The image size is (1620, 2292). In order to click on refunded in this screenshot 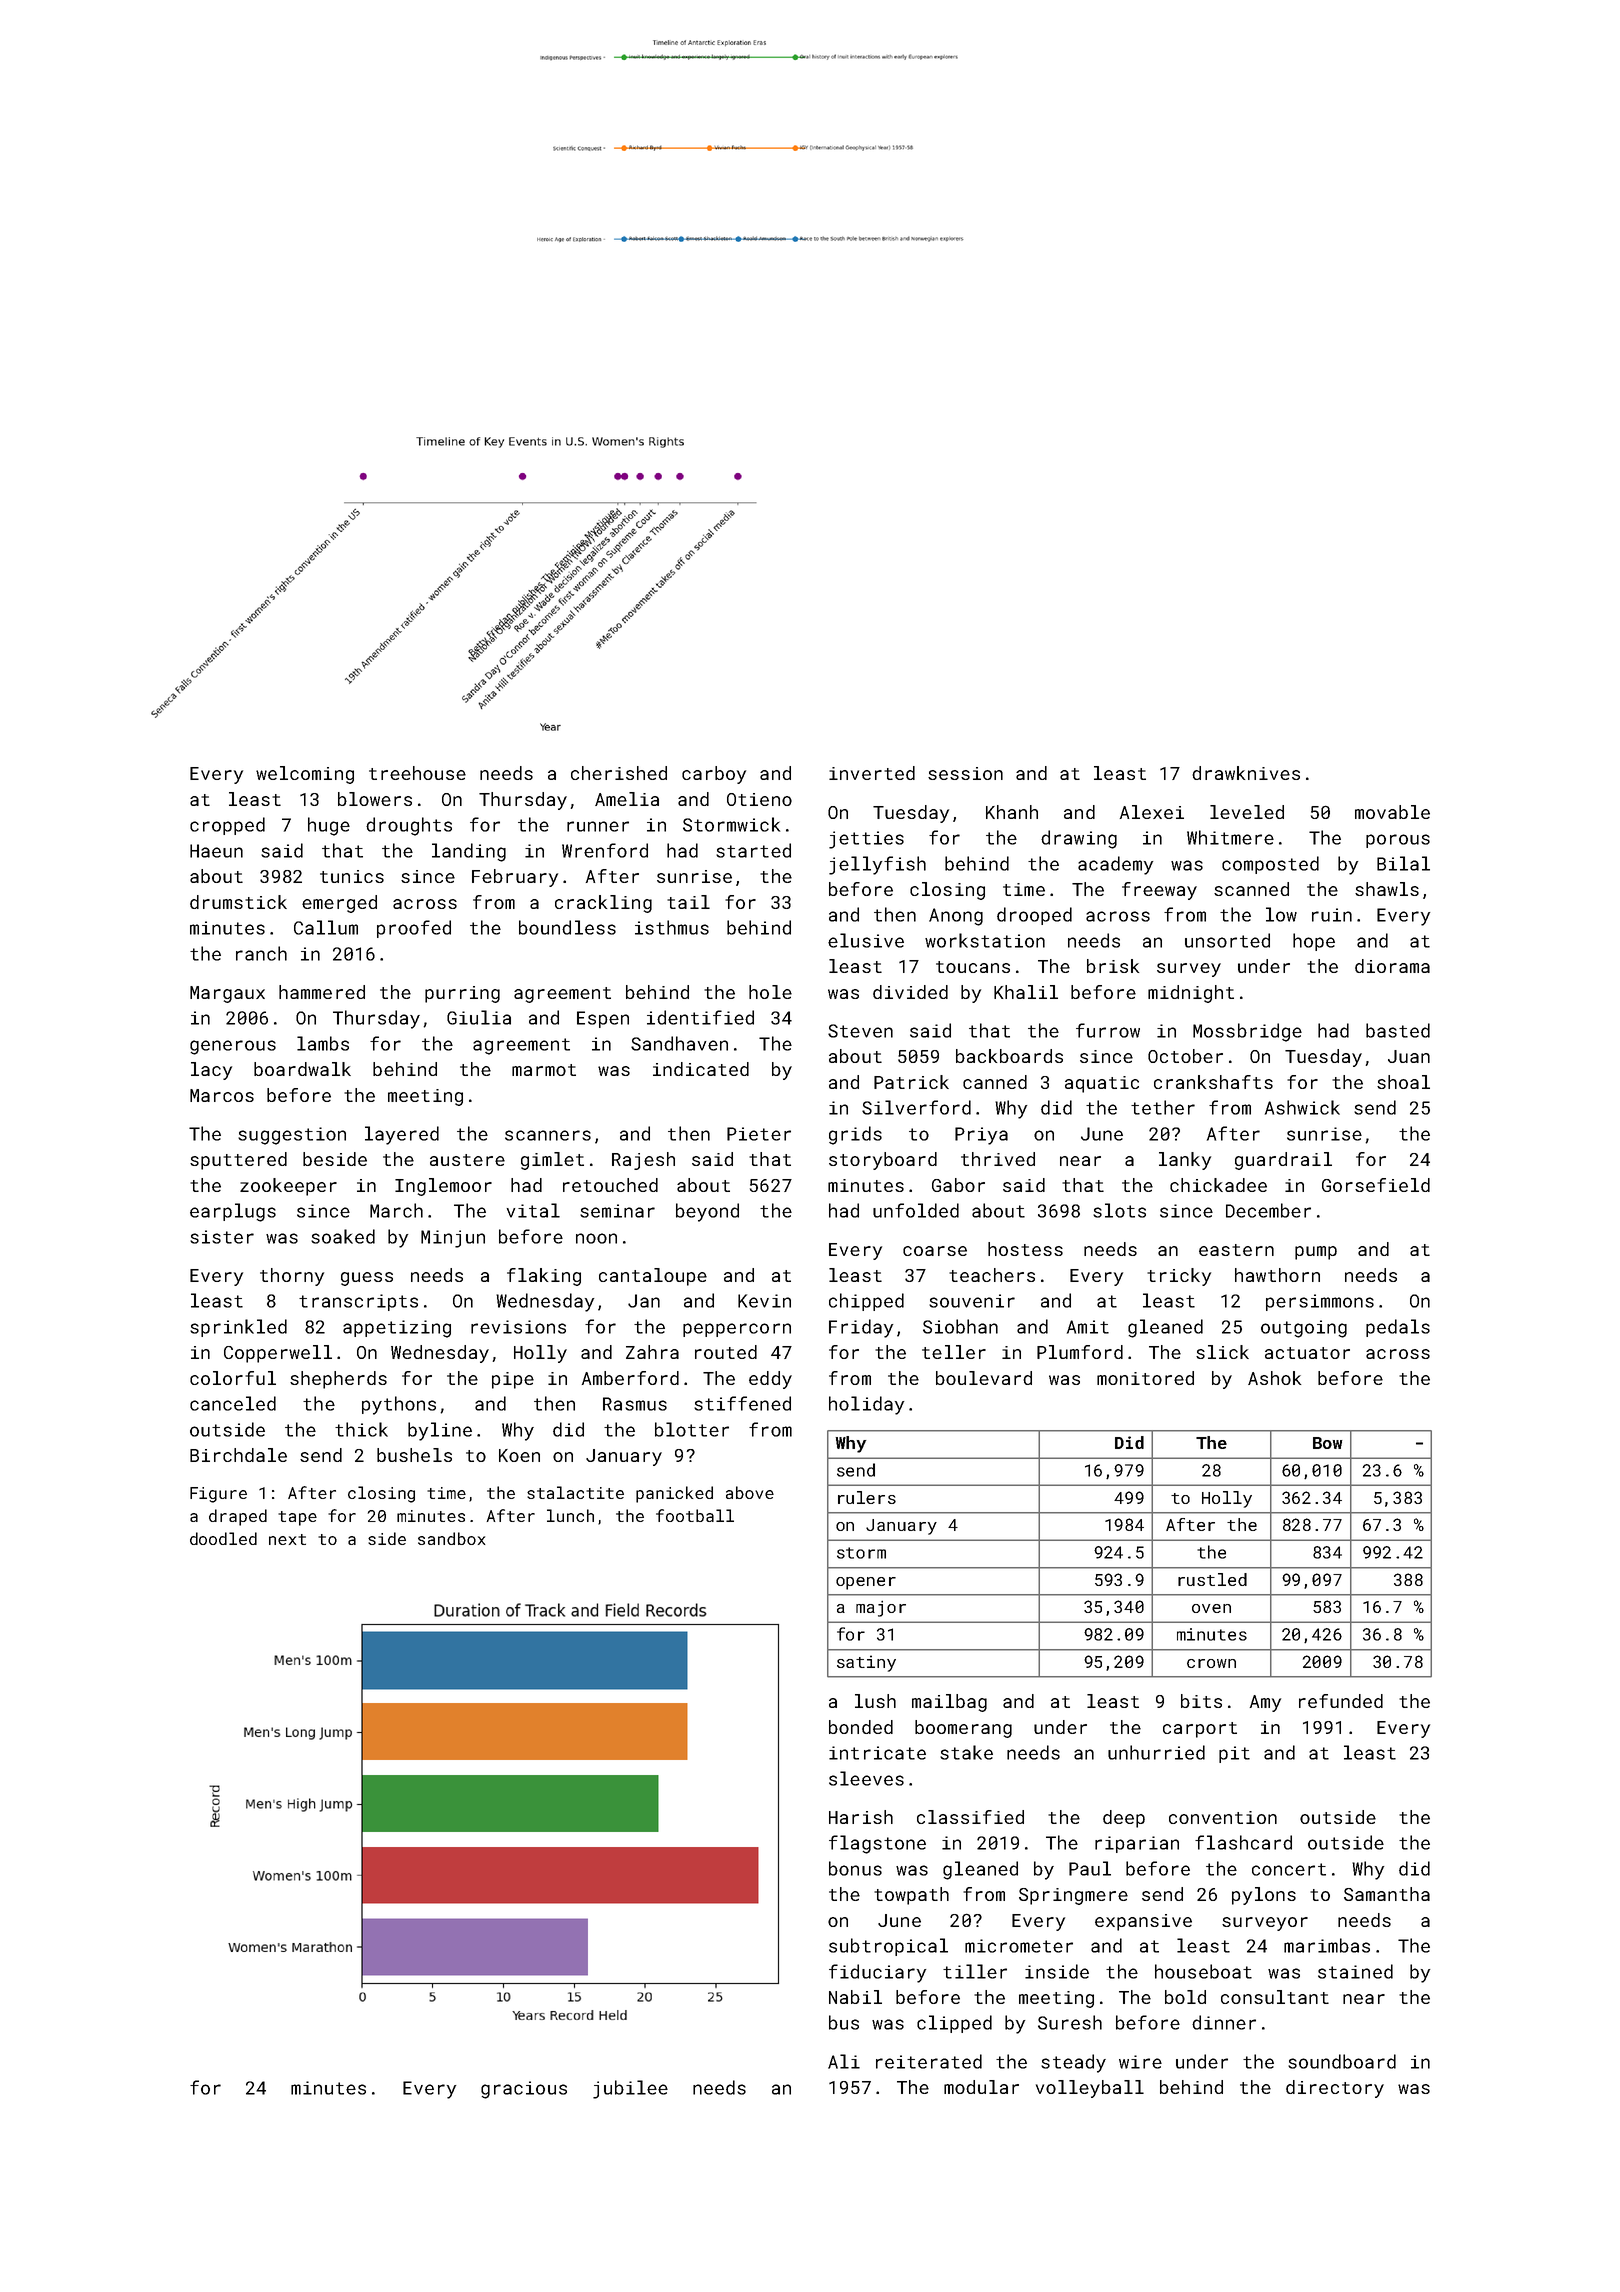, I will do `click(1341, 1701)`.
